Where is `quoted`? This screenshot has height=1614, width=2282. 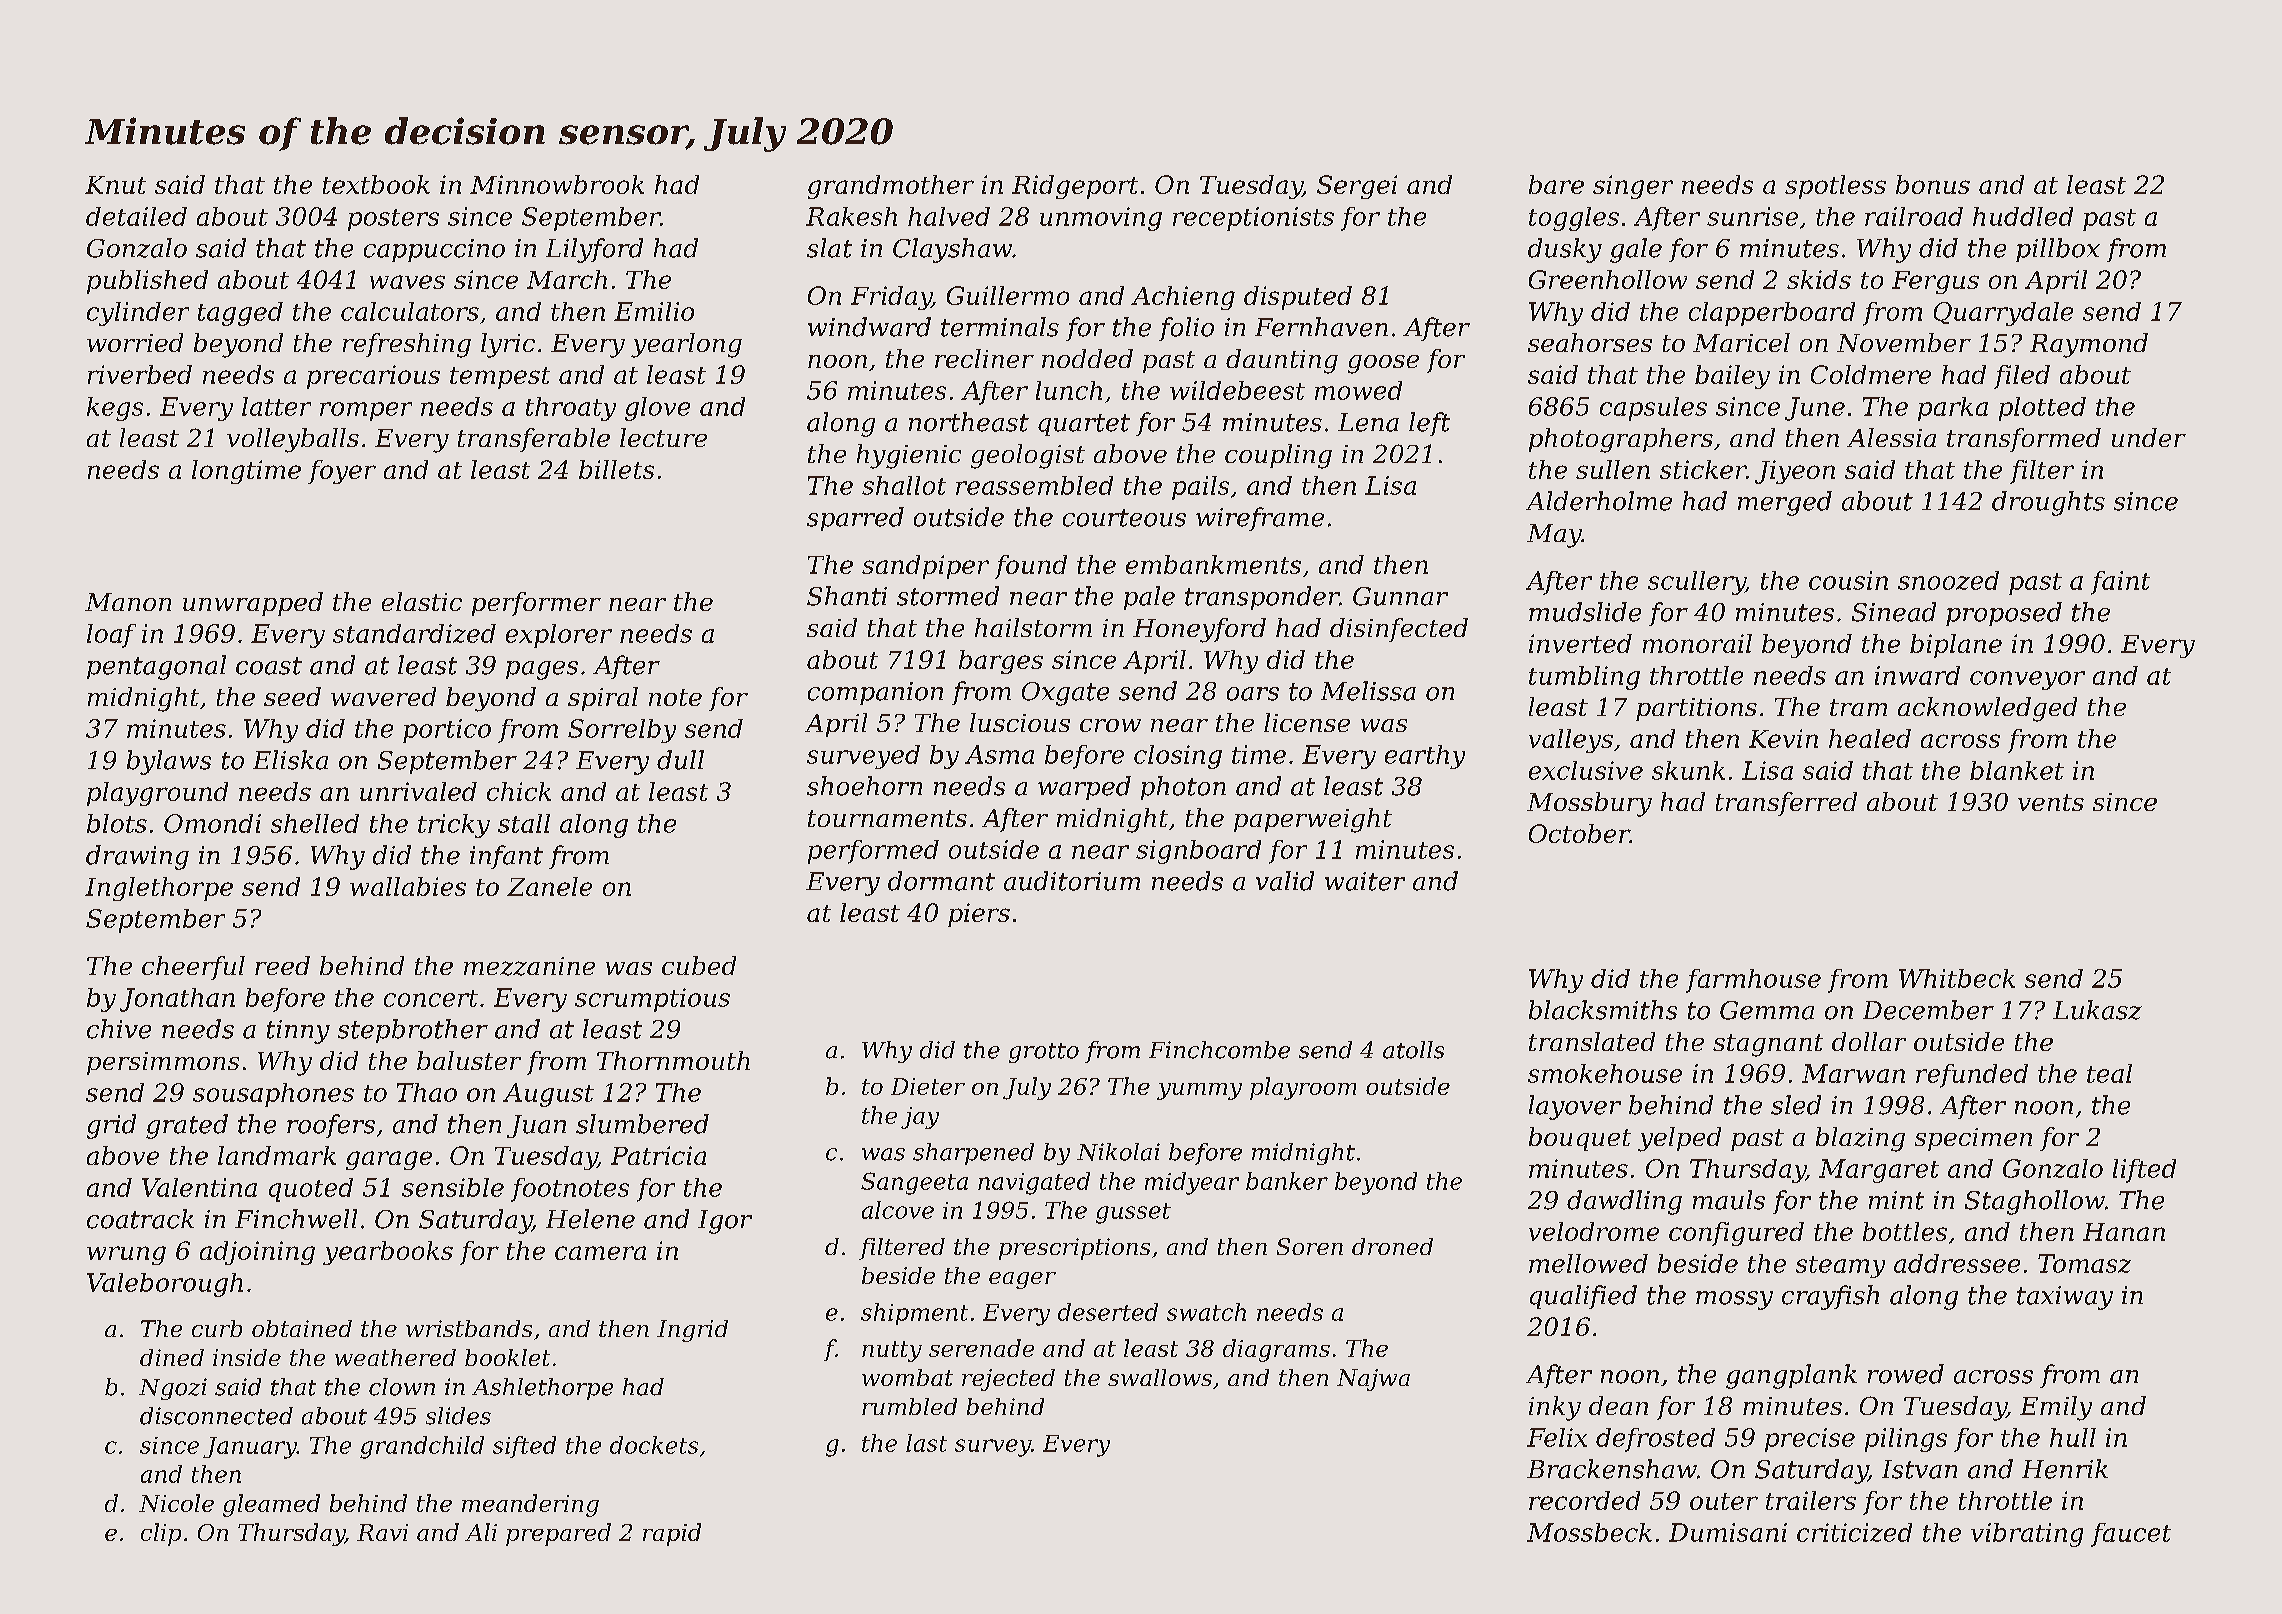 quoted is located at coordinates (311, 1190).
